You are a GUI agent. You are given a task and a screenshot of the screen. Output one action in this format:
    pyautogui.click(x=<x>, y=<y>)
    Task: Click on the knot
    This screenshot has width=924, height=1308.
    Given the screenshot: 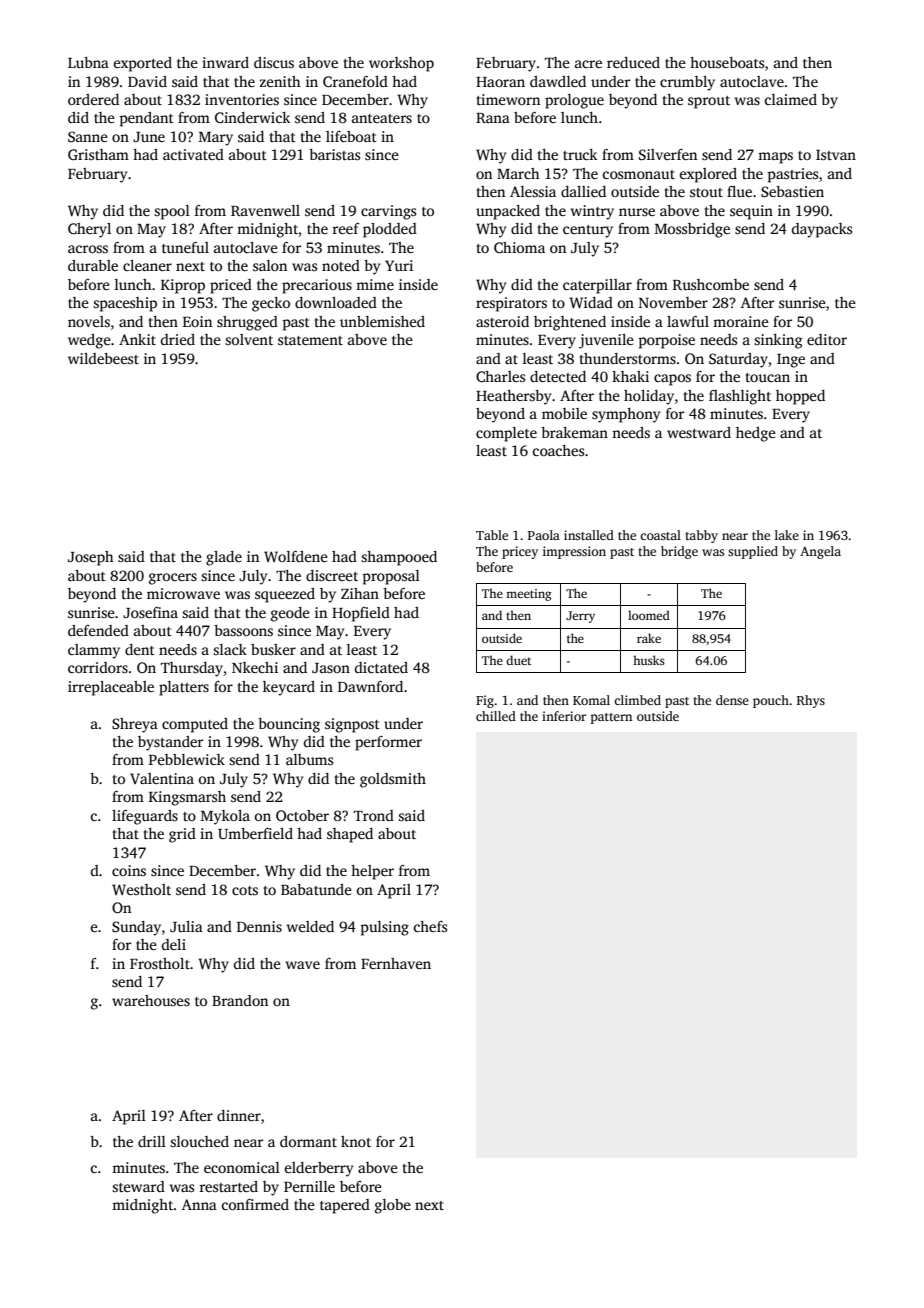 What is the action you would take?
    pyautogui.click(x=356, y=1141)
